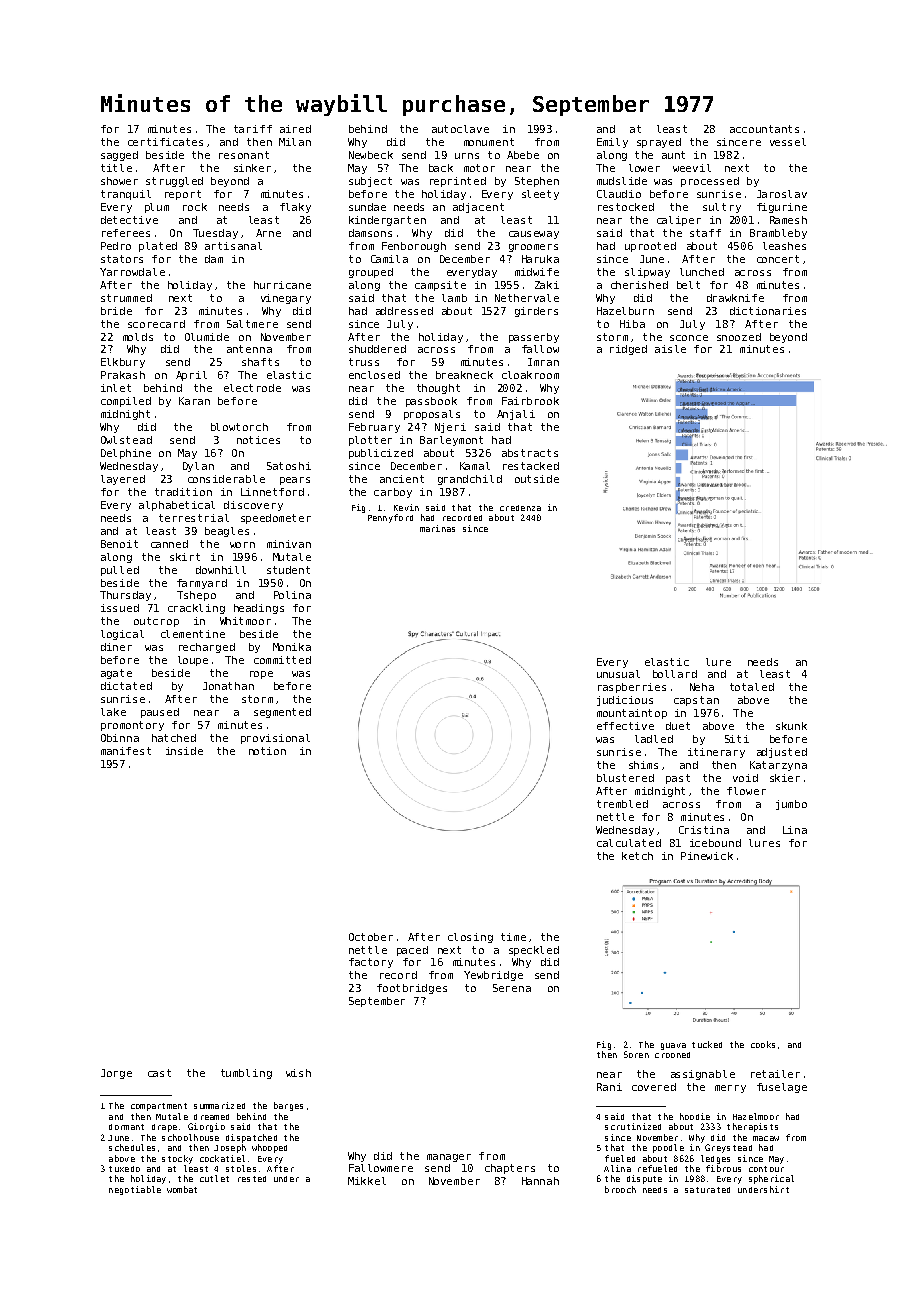 This page has height=1316, width=908. What do you see at coordinates (126, 195) in the page?
I see `tranquil` at bounding box center [126, 195].
